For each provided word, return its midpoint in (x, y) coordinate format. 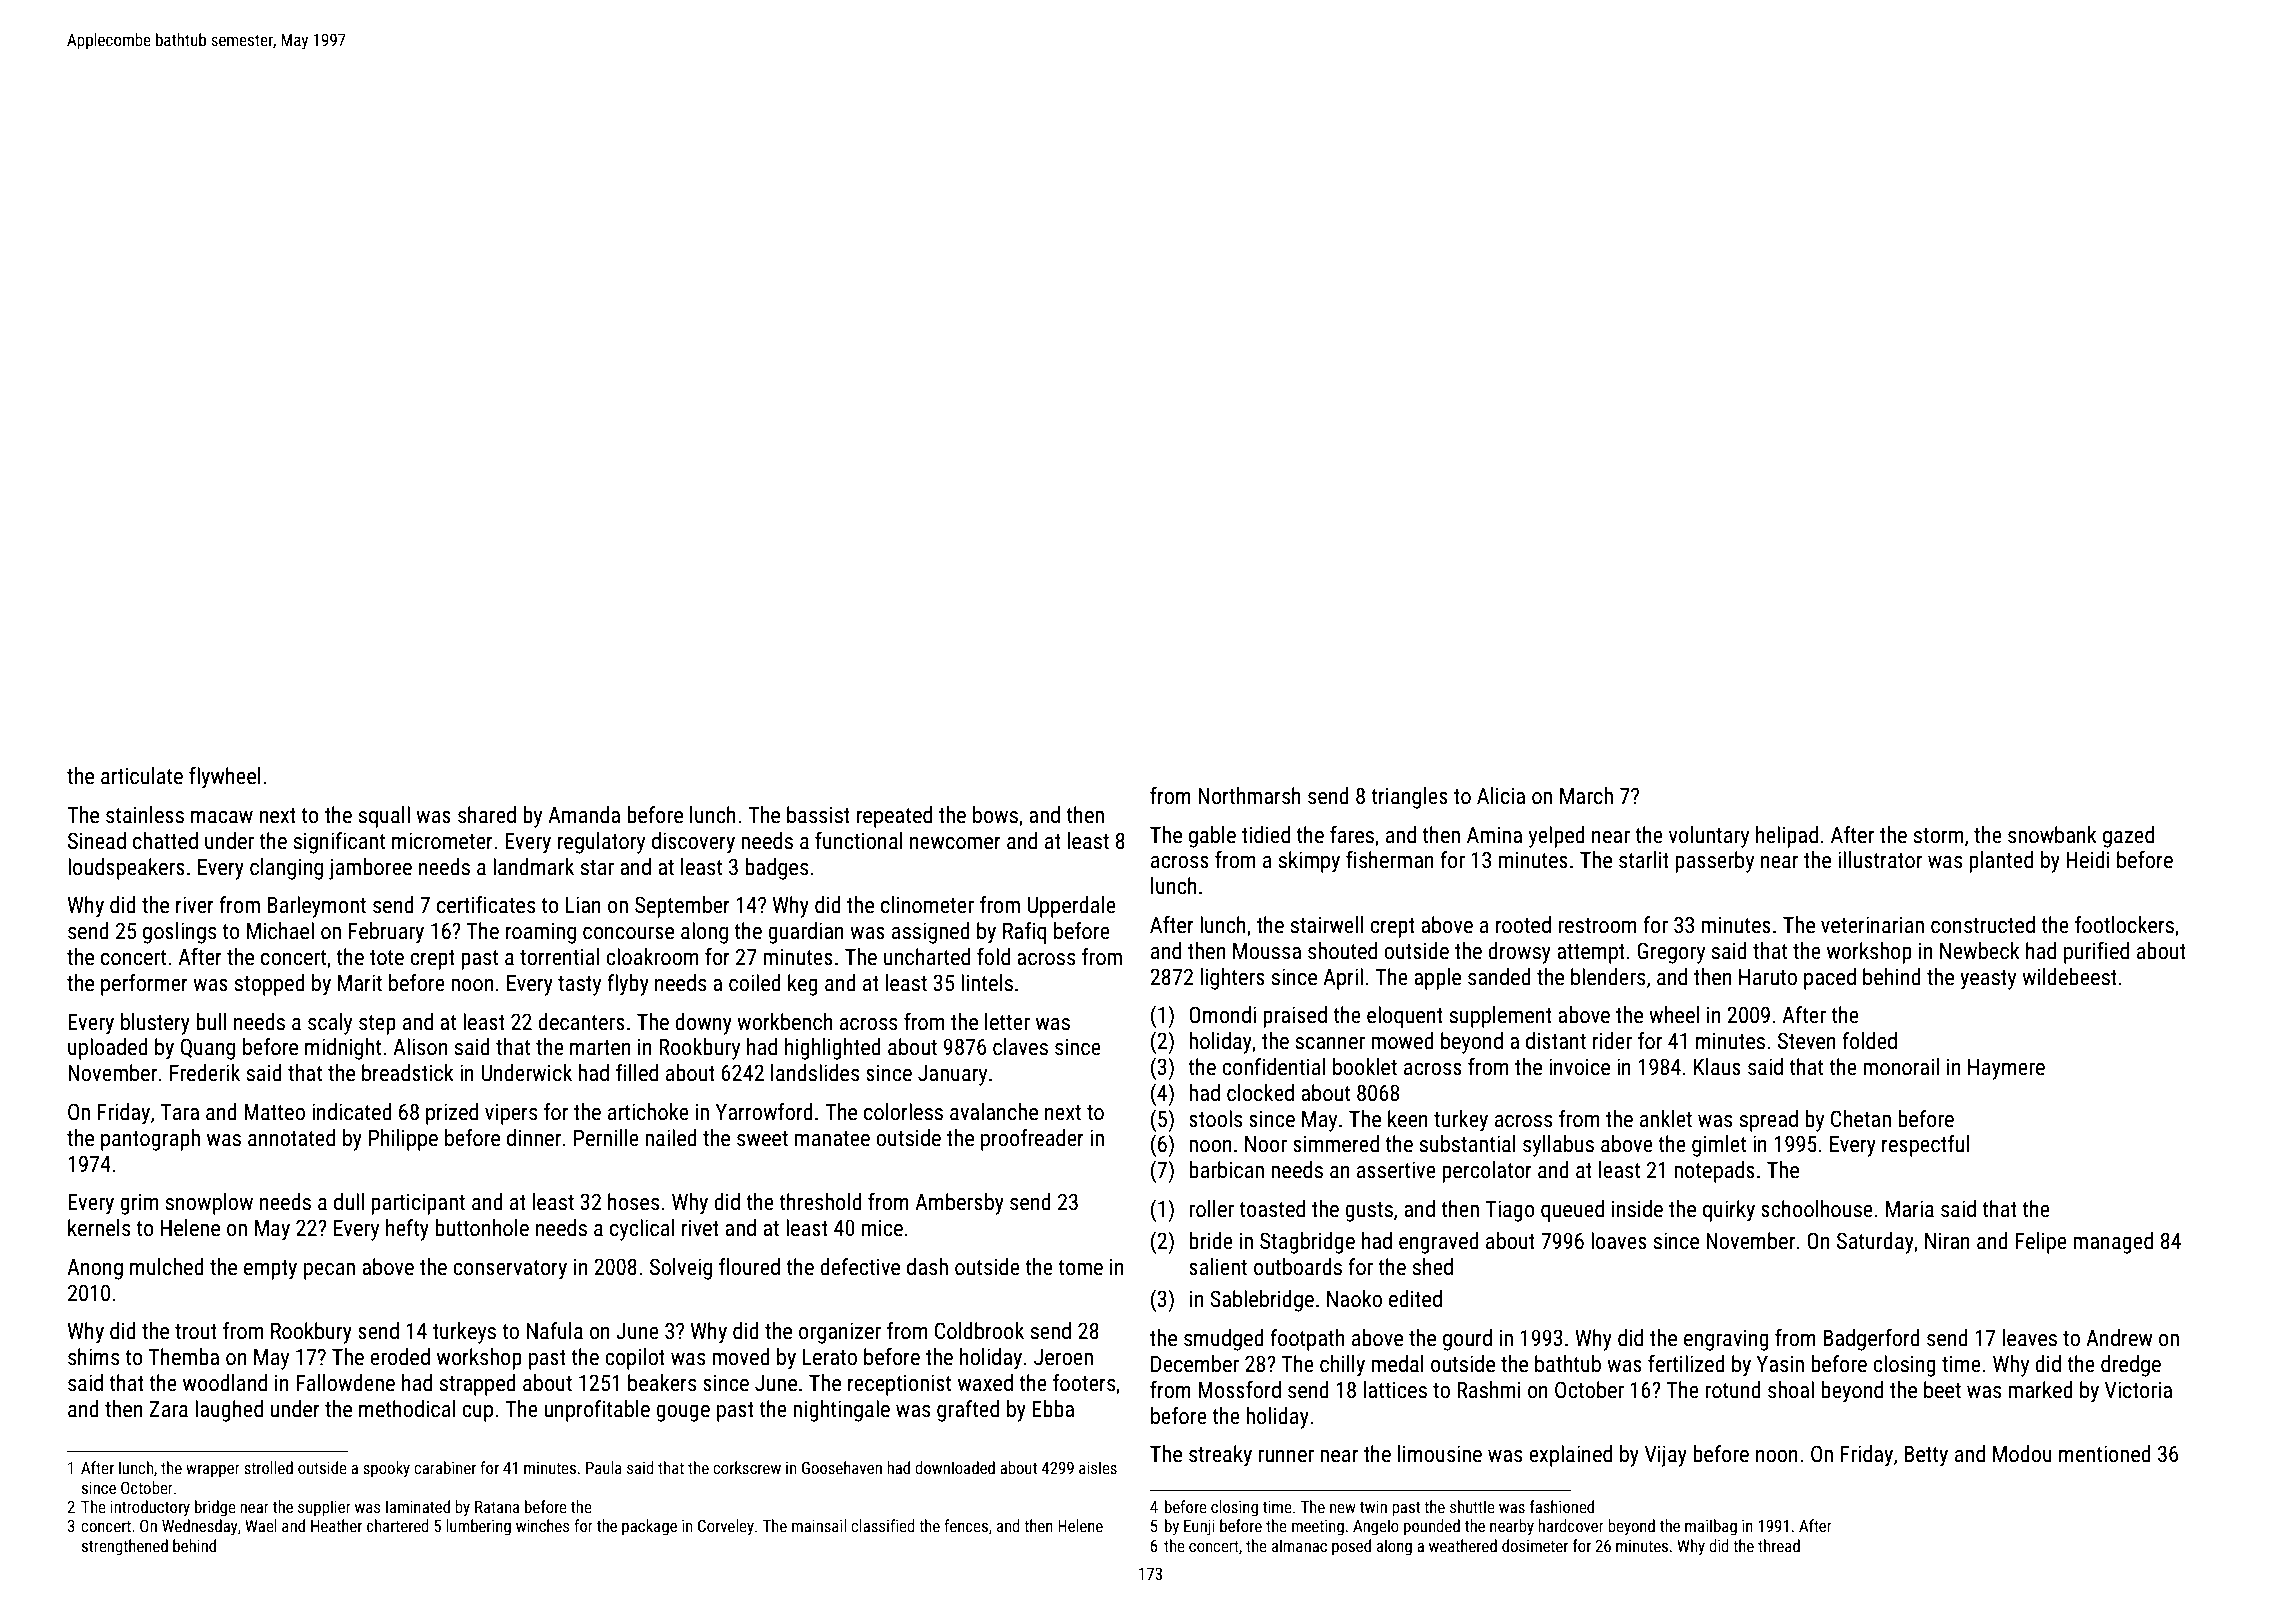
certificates (486, 905)
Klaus (1717, 1067)
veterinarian (1872, 925)
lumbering (479, 1527)
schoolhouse (1817, 1209)
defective (860, 1267)
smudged (1224, 1340)
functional (859, 841)
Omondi (1222, 1015)
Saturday (1875, 1243)
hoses (633, 1202)
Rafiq (1024, 933)
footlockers (2124, 925)
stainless (145, 815)
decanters (581, 1022)
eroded (400, 1357)
